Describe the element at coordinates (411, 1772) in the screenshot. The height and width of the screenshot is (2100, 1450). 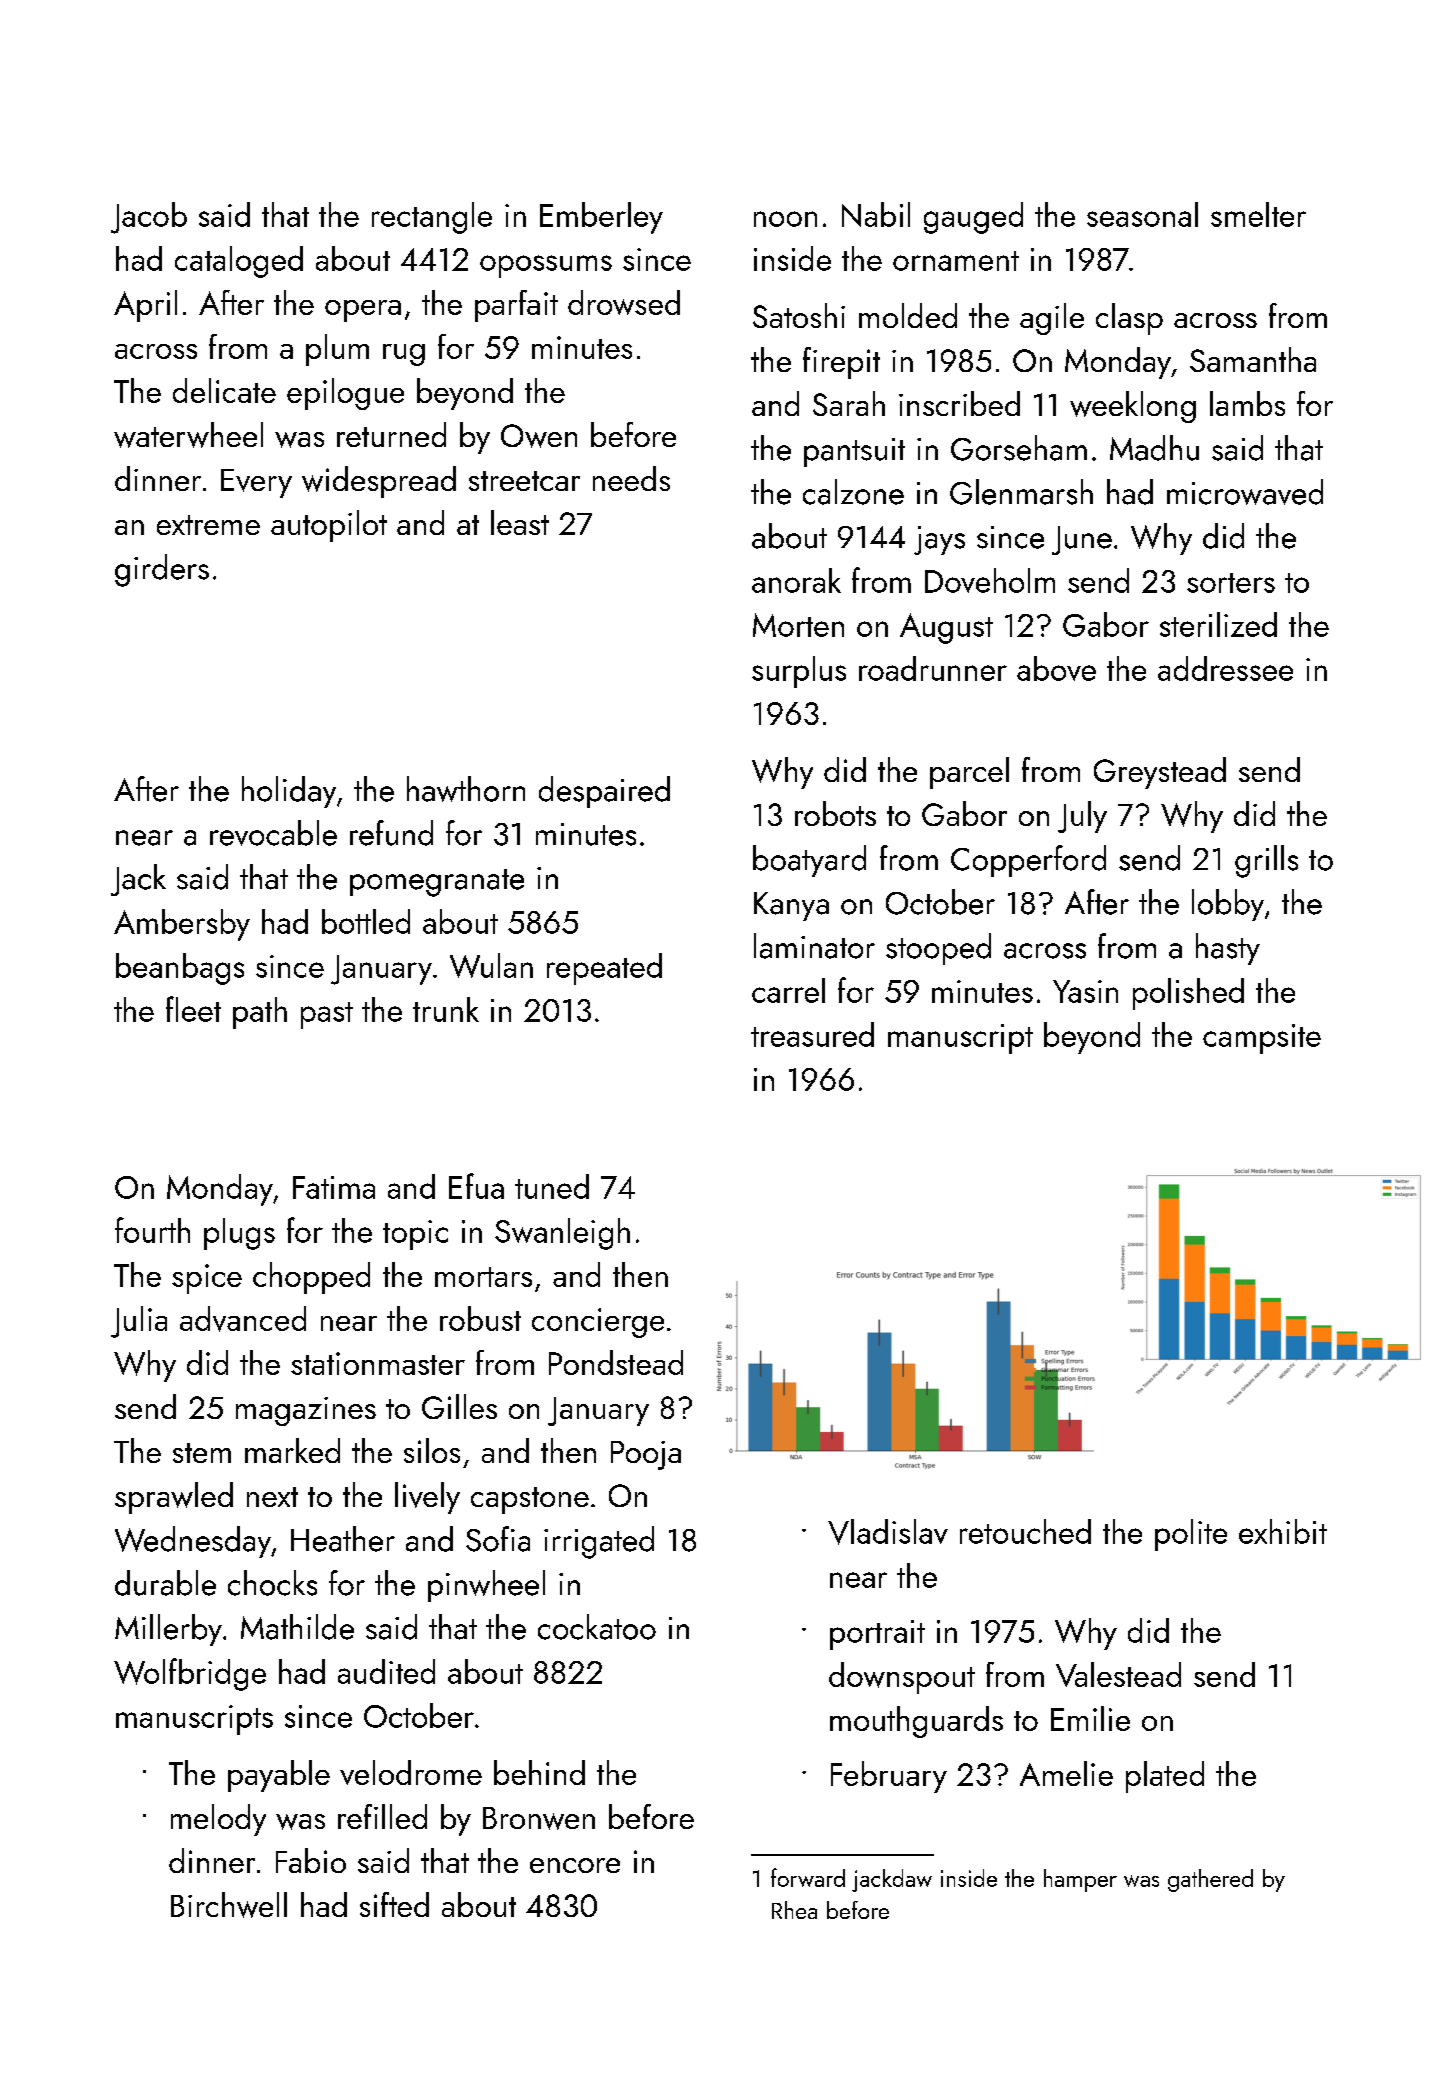
I see `velodrome` at that location.
